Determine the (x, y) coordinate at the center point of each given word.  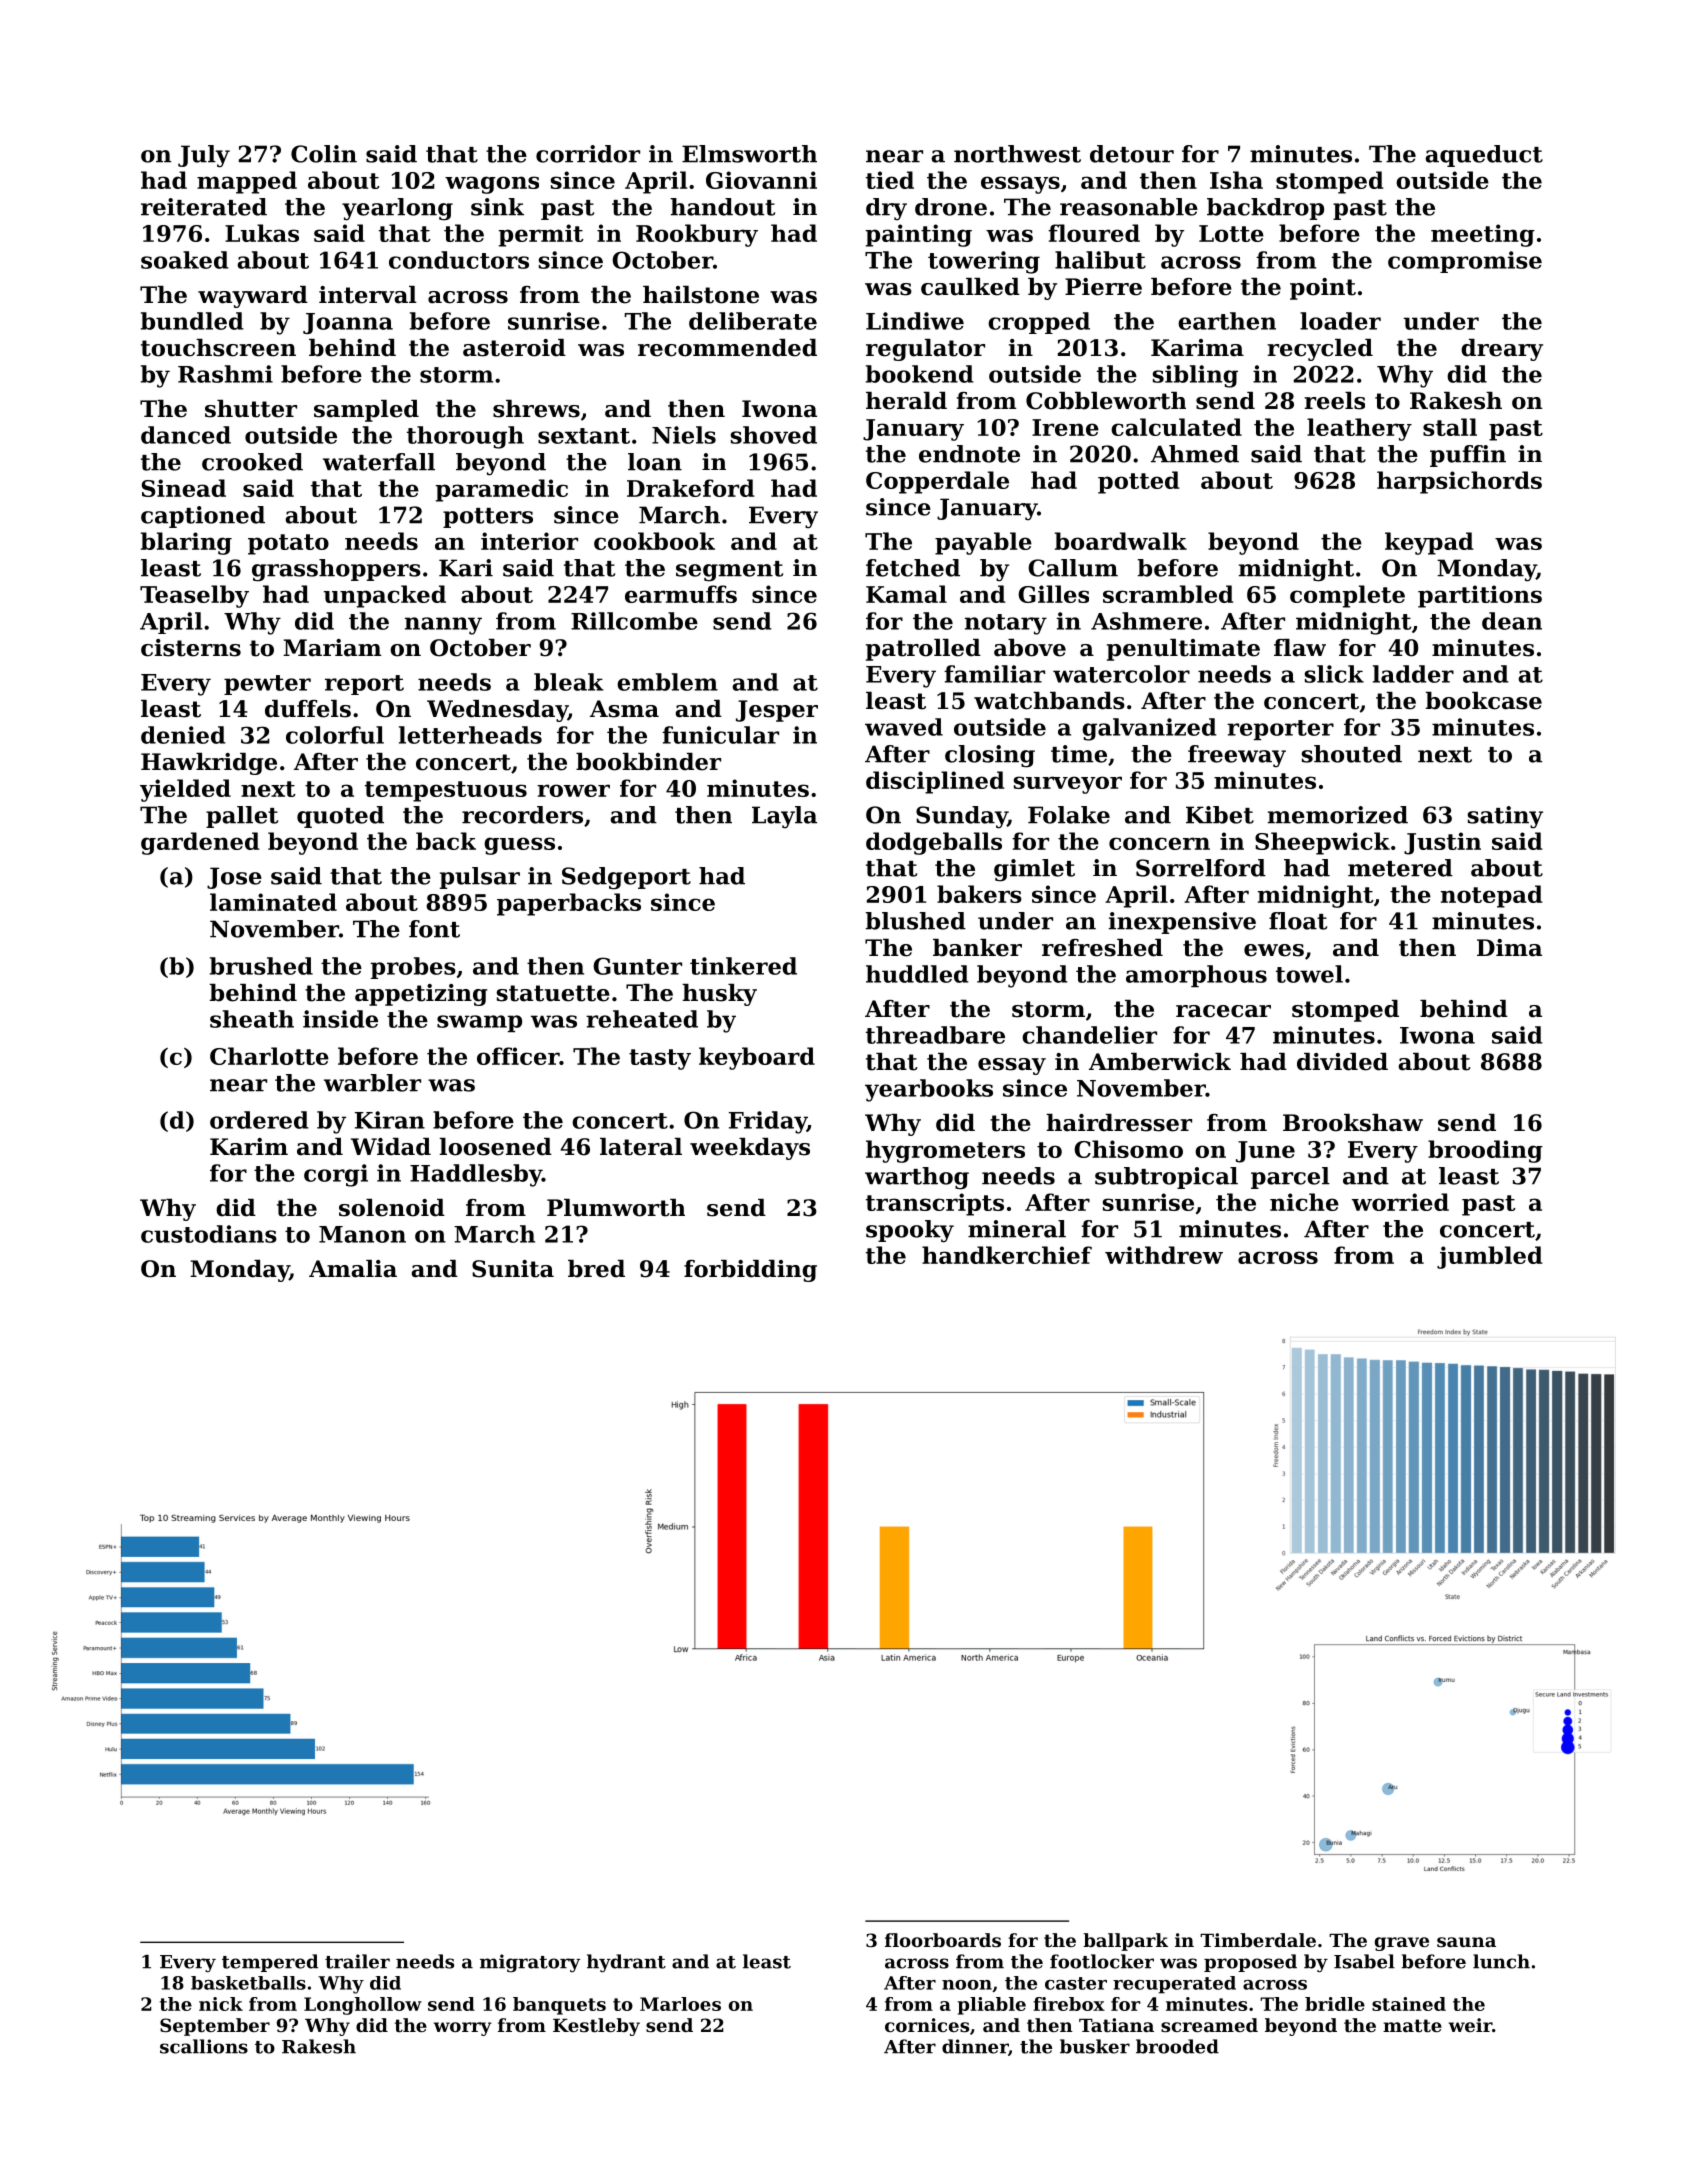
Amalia (353, 1269)
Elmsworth (749, 154)
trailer (357, 1961)
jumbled (1489, 1257)
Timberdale (1258, 1940)
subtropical (1166, 1178)
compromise (1465, 262)
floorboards (943, 1940)
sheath (252, 1019)
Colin (324, 154)
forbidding (750, 1271)
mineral (1017, 1229)
